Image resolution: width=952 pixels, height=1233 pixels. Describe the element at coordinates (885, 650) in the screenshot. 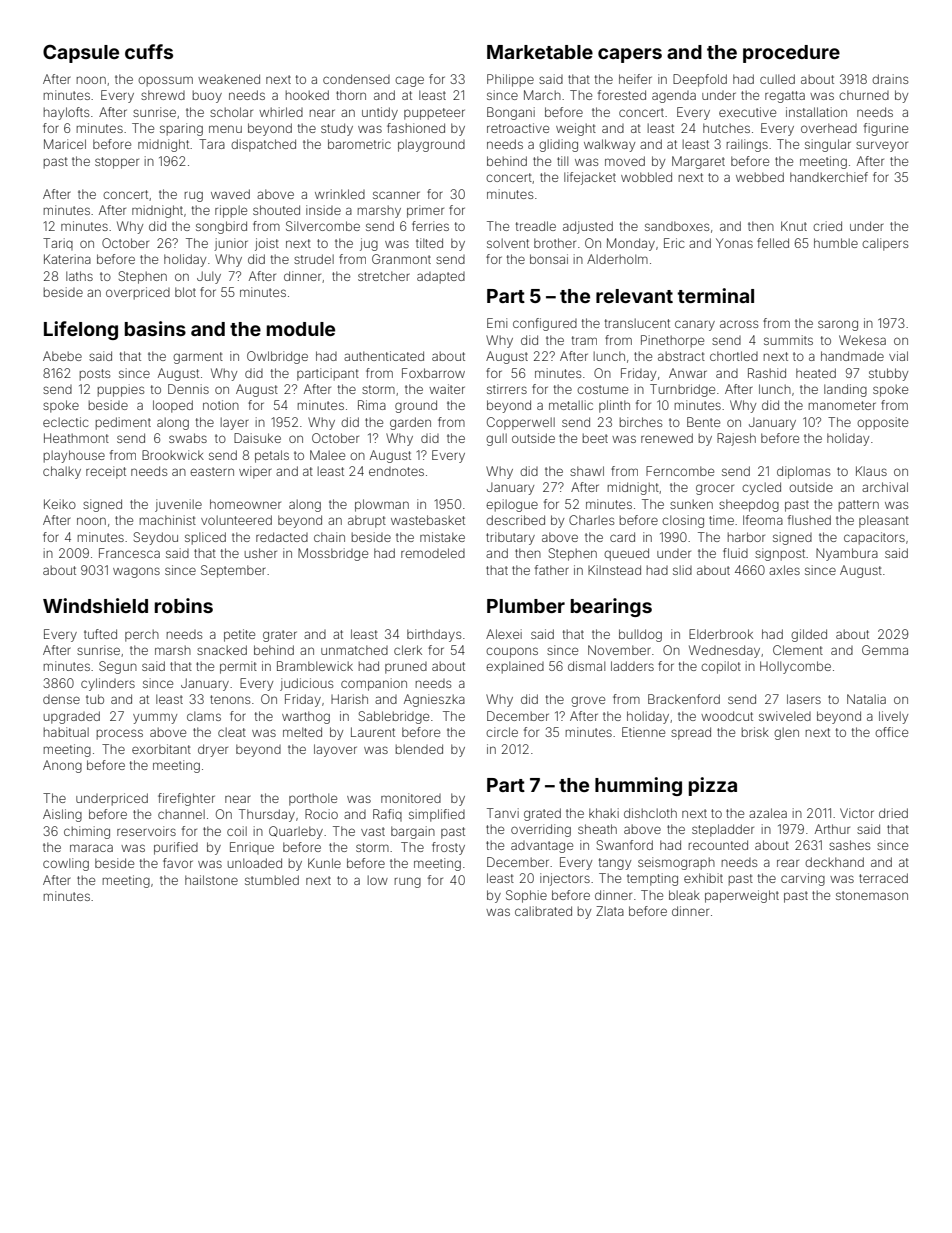

I see `Gemma` at that location.
